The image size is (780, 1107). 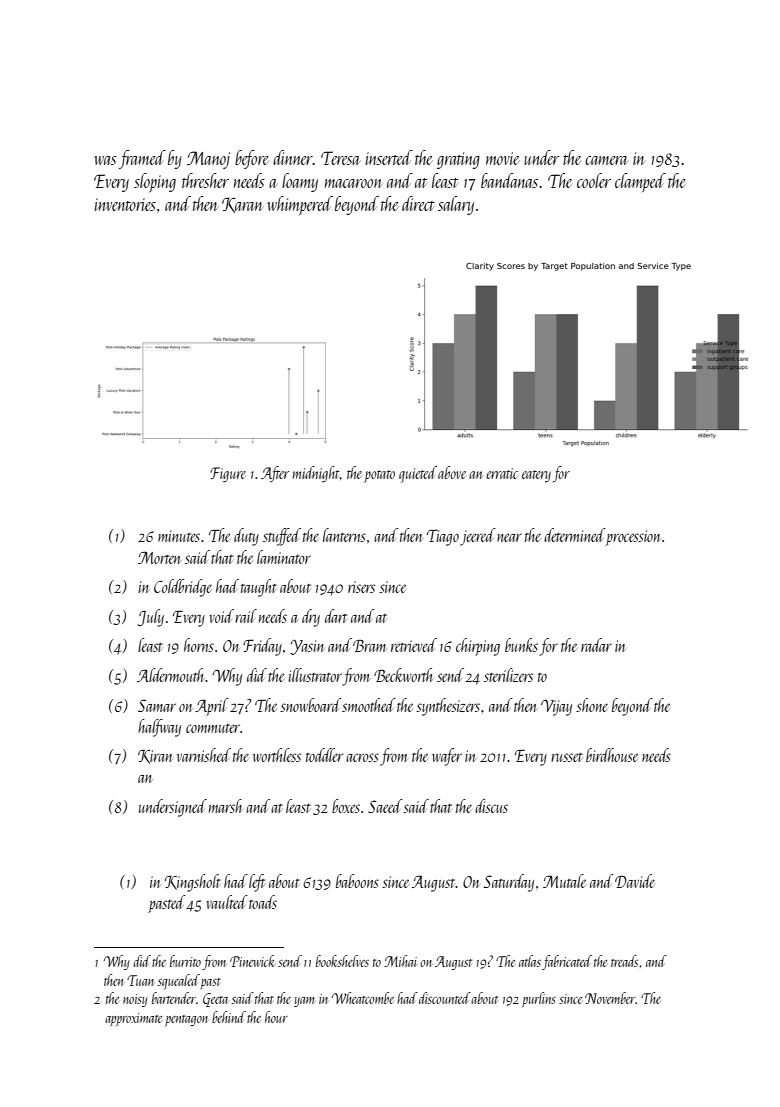 What do you see at coordinates (536, 476) in the screenshot?
I see `eatery` at bounding box center [536, 476].
